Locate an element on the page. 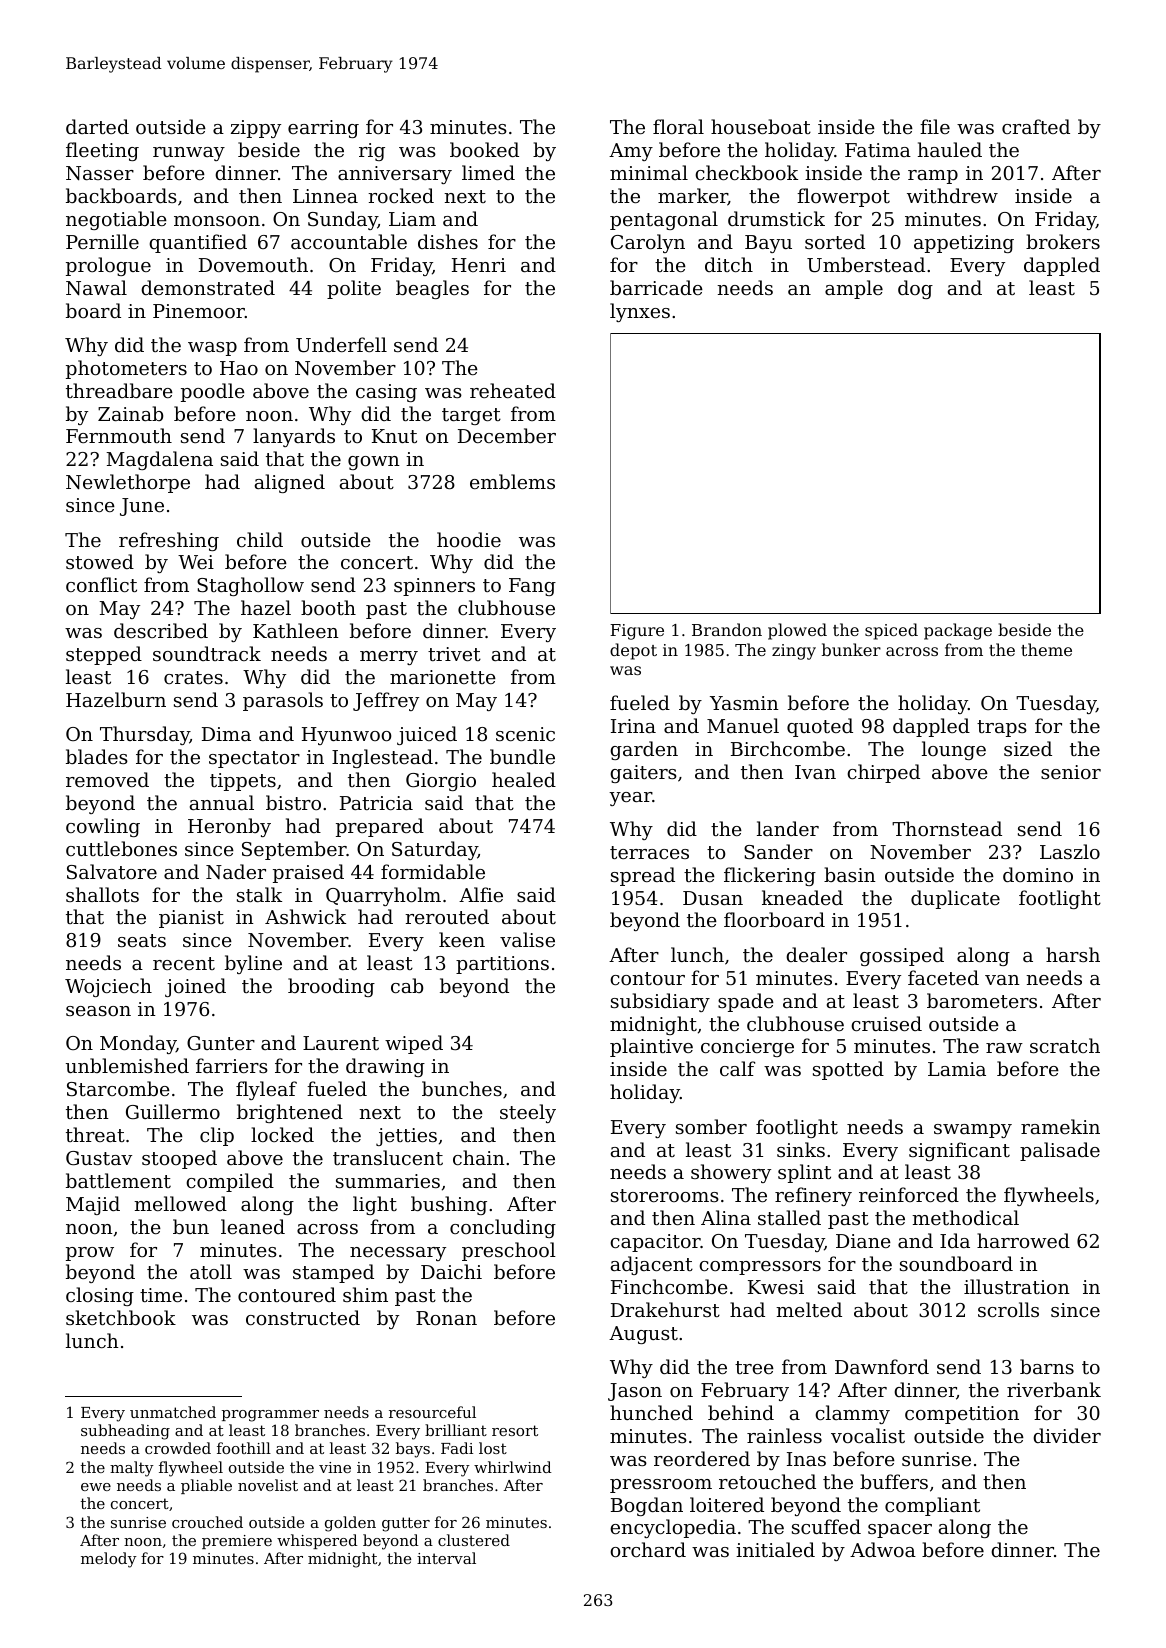  Dusan is located at coordinates (713, 898).
